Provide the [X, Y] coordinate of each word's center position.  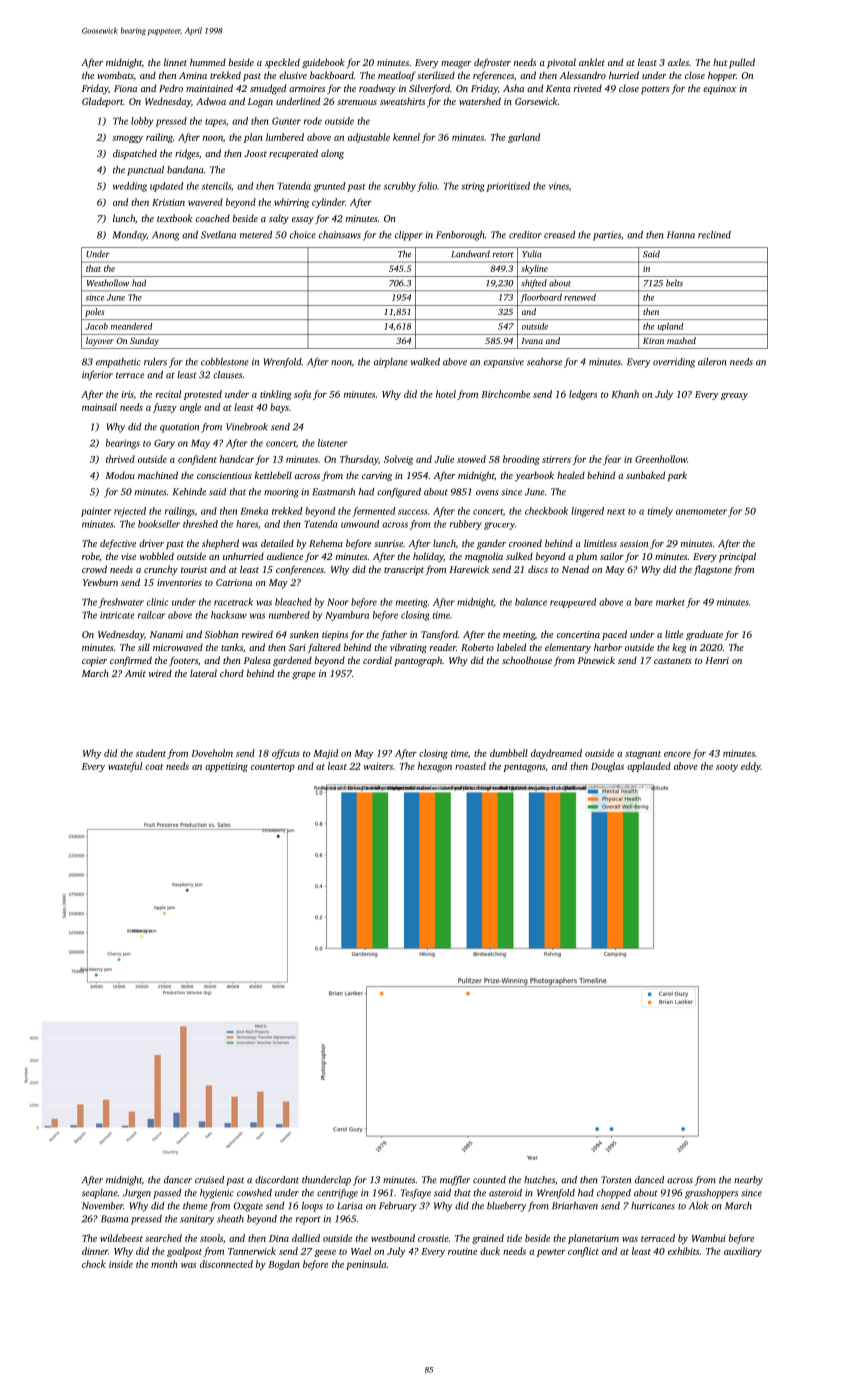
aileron [712, 362]
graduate [704, 635]
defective [118, 544]
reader [443, 647]
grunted [329, 187]
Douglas [607, 767]
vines [559, 186]
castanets [673, 661]
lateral [203, 673]
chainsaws [340, 235]
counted [489, 1180]
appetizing [226, 767]
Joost [255, 153]
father [394, 635]
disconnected [226, 1264]
